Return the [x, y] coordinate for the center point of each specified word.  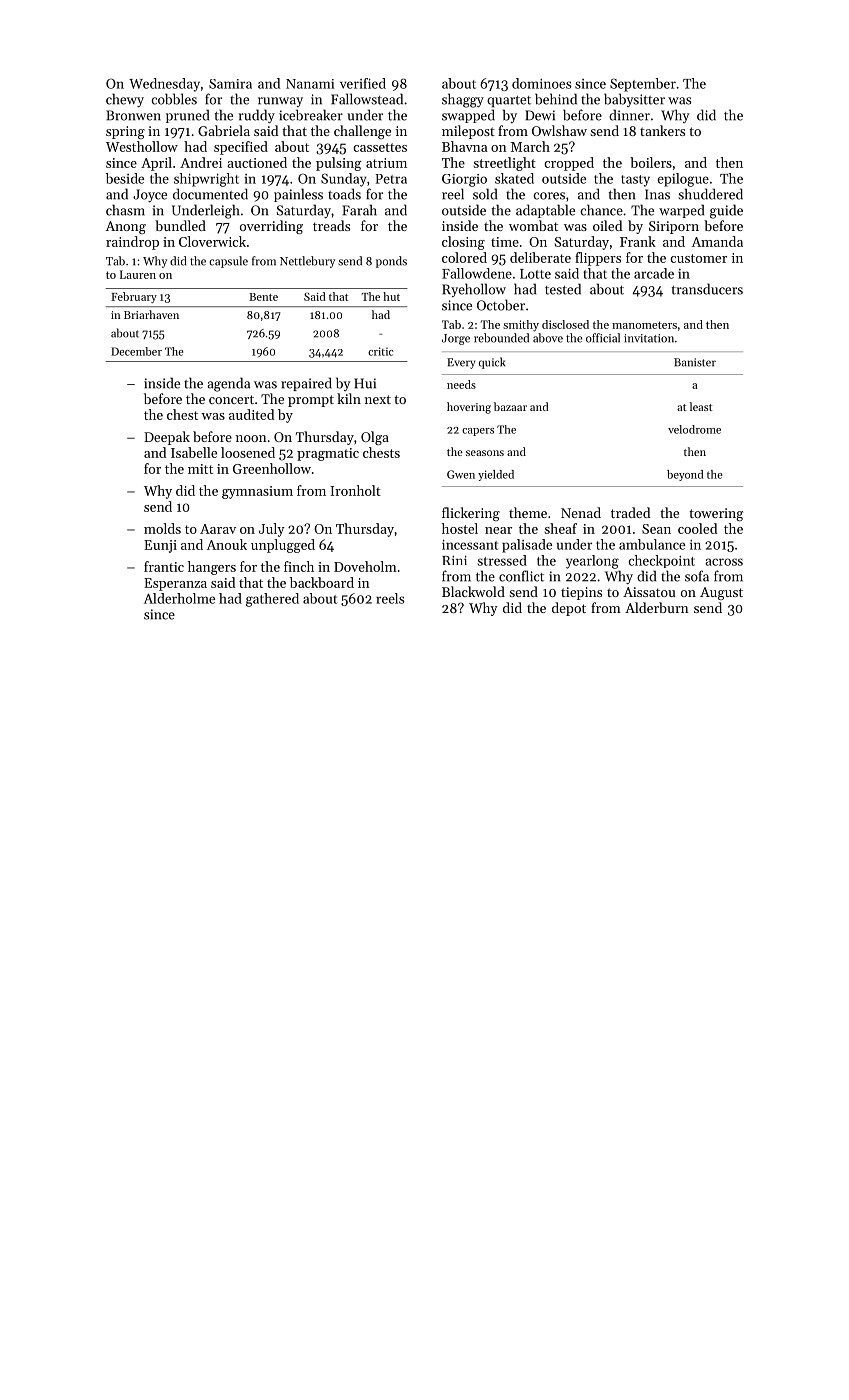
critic [380, 351]
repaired [306, 384]
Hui [365, 383]
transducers [707, 289]
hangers [212, 568]
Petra [391, 179]
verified [363, 83]
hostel [460, 528]
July [272, 530]
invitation [649, 338]
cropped [569, 164]
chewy [125, 100]
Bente [263, 297]
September [643, 85]
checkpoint [662, 561]
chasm [125, 210]
